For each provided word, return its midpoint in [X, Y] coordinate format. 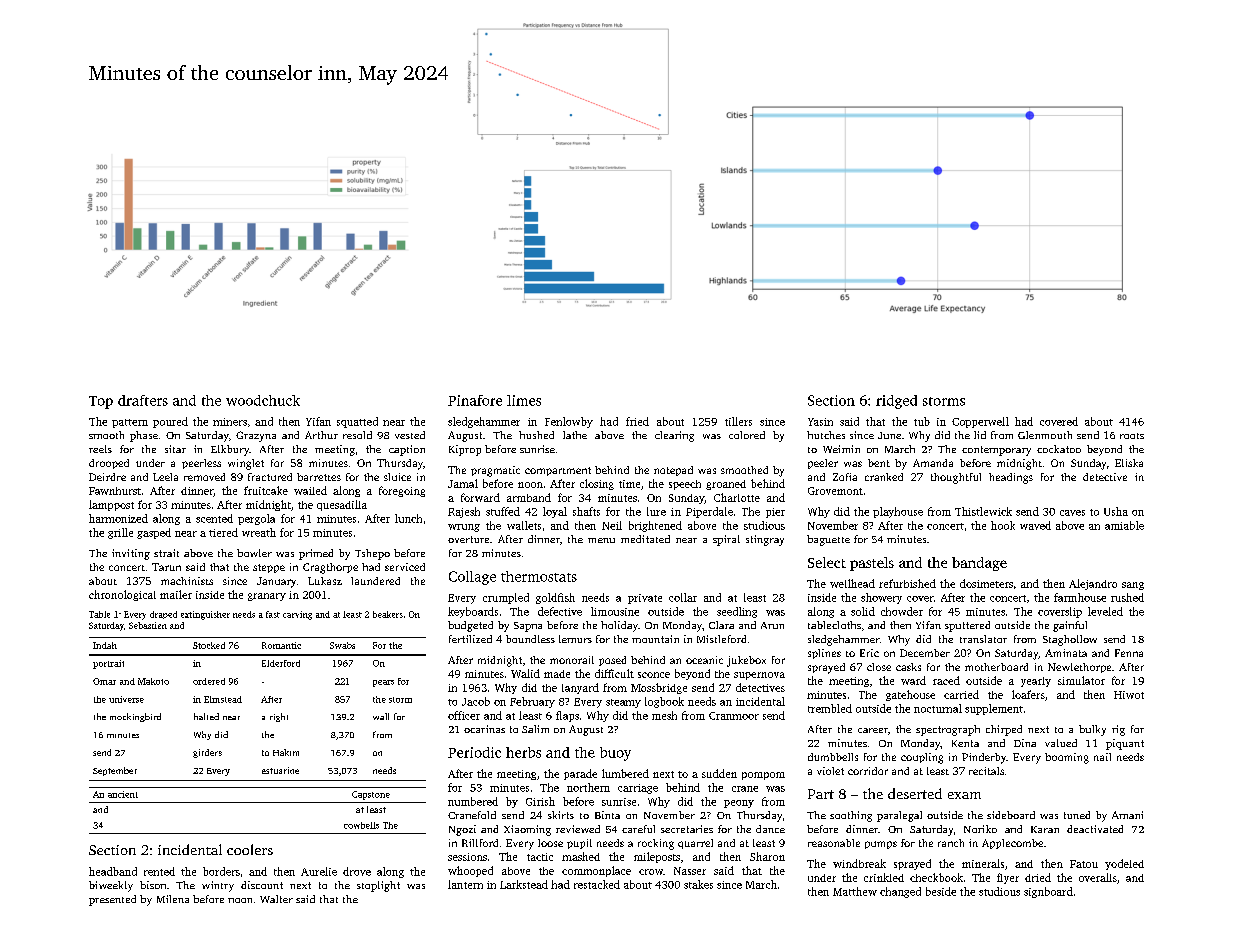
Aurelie [319, 871]
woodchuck [263, 400]
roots [1132, 436]
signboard [1048, 892]
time [629, 484]
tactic [540, 857]
